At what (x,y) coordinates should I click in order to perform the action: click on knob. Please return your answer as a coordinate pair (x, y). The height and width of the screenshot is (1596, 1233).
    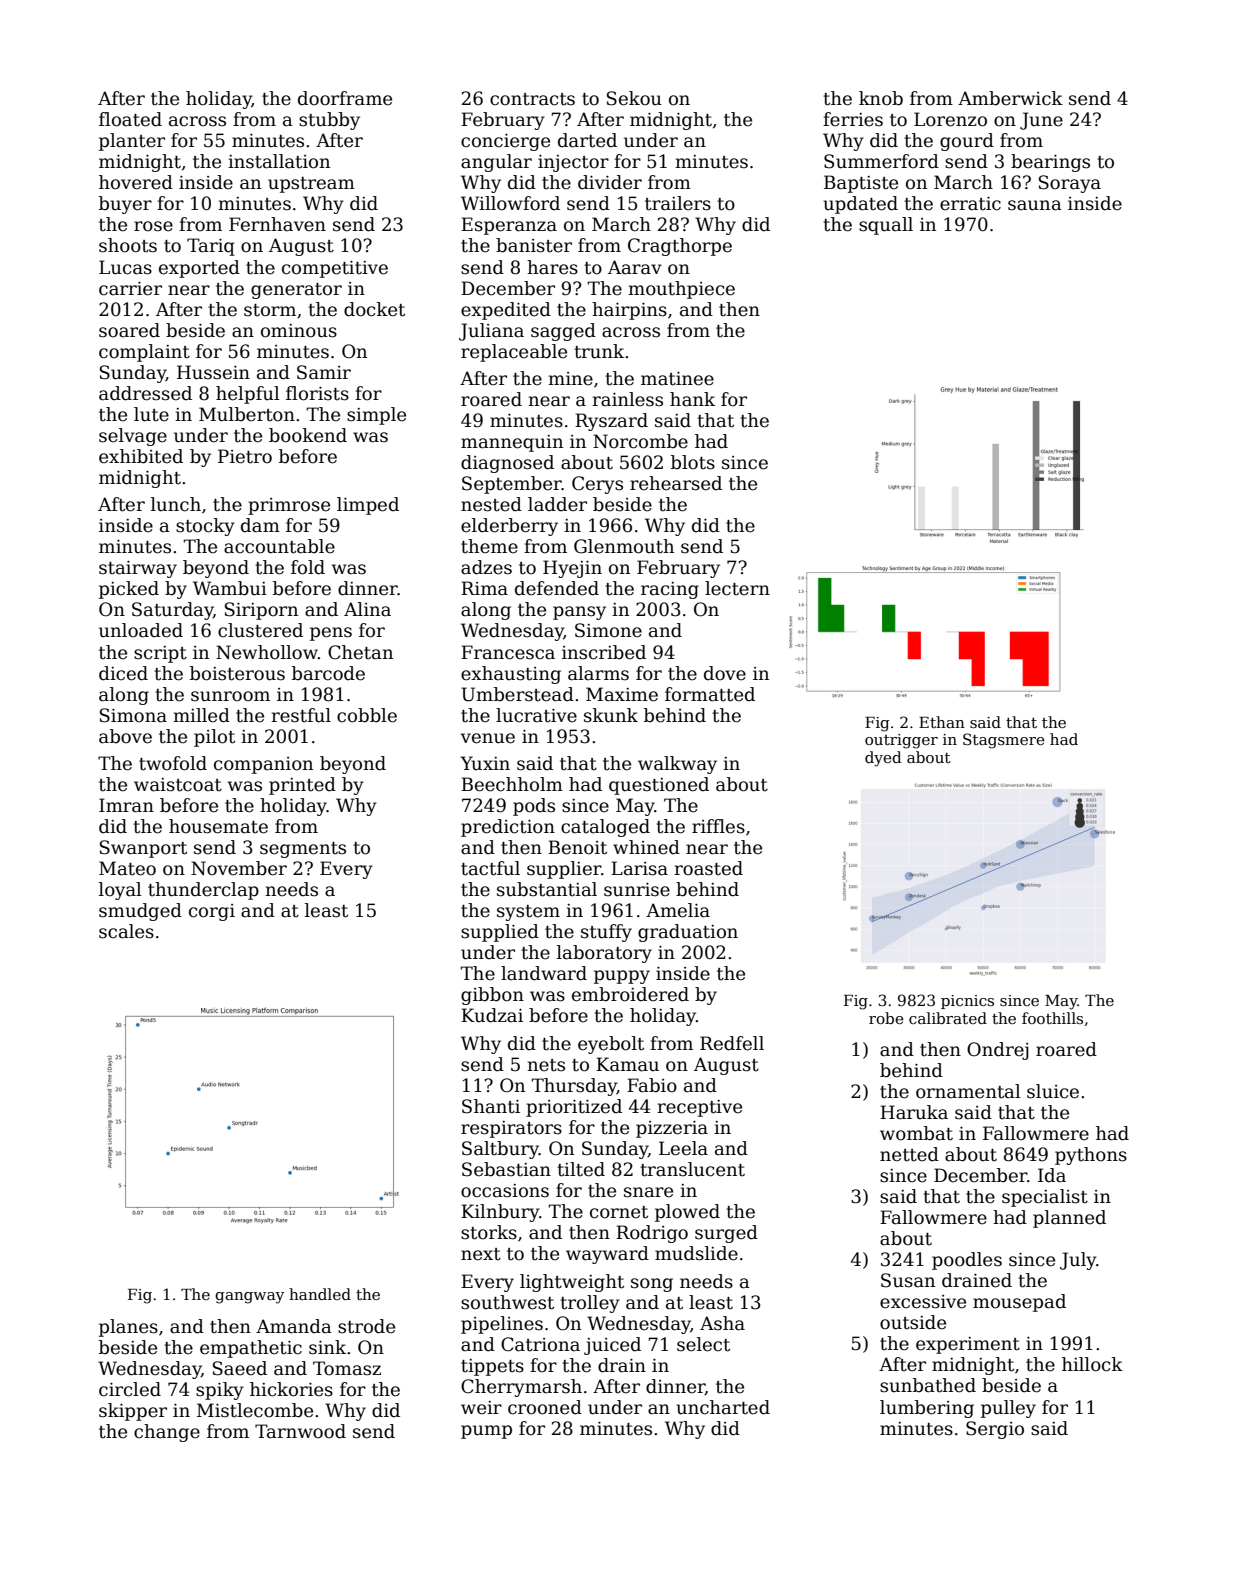
    Looking at the image, I should click on (881, 98).
